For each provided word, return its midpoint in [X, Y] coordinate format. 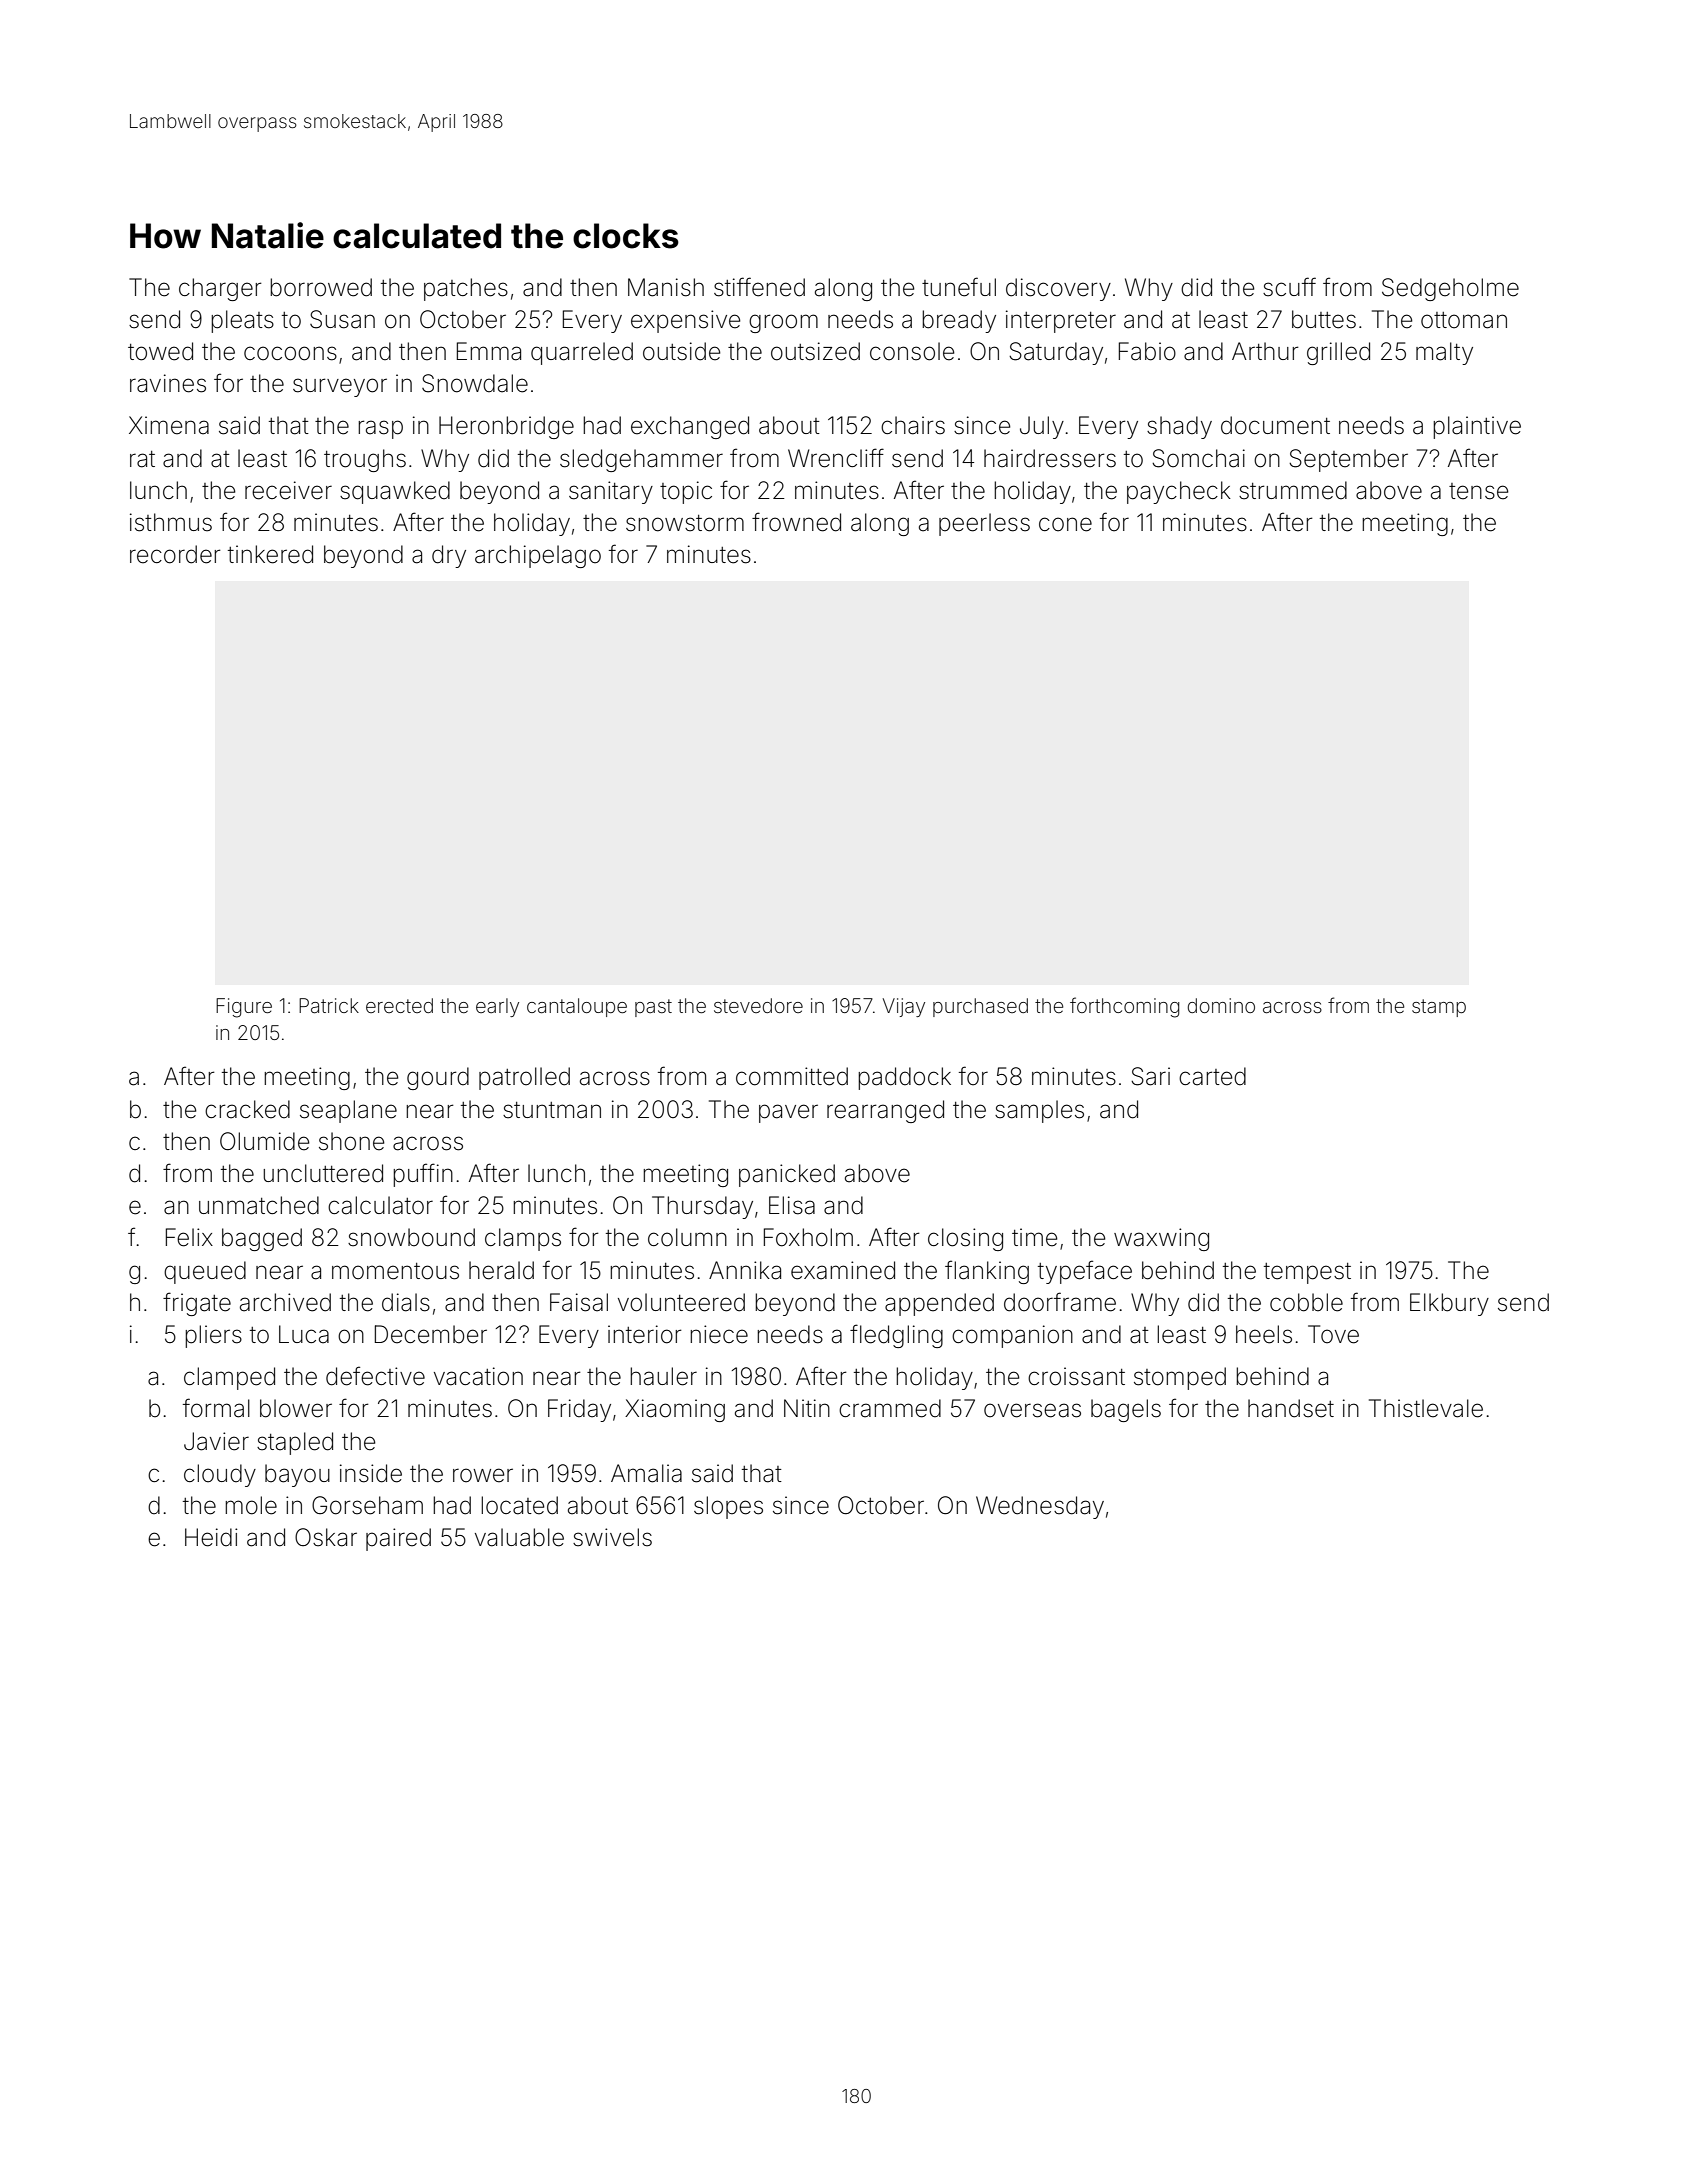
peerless [984, 524]
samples [1039, 1111]
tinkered [270, 554]
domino [1221, 1005]
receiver [288, 490]
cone [1065, 524]
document [1275, 425]
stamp [1439, 1008]
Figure [244, 1008]
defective [375, 1376]
